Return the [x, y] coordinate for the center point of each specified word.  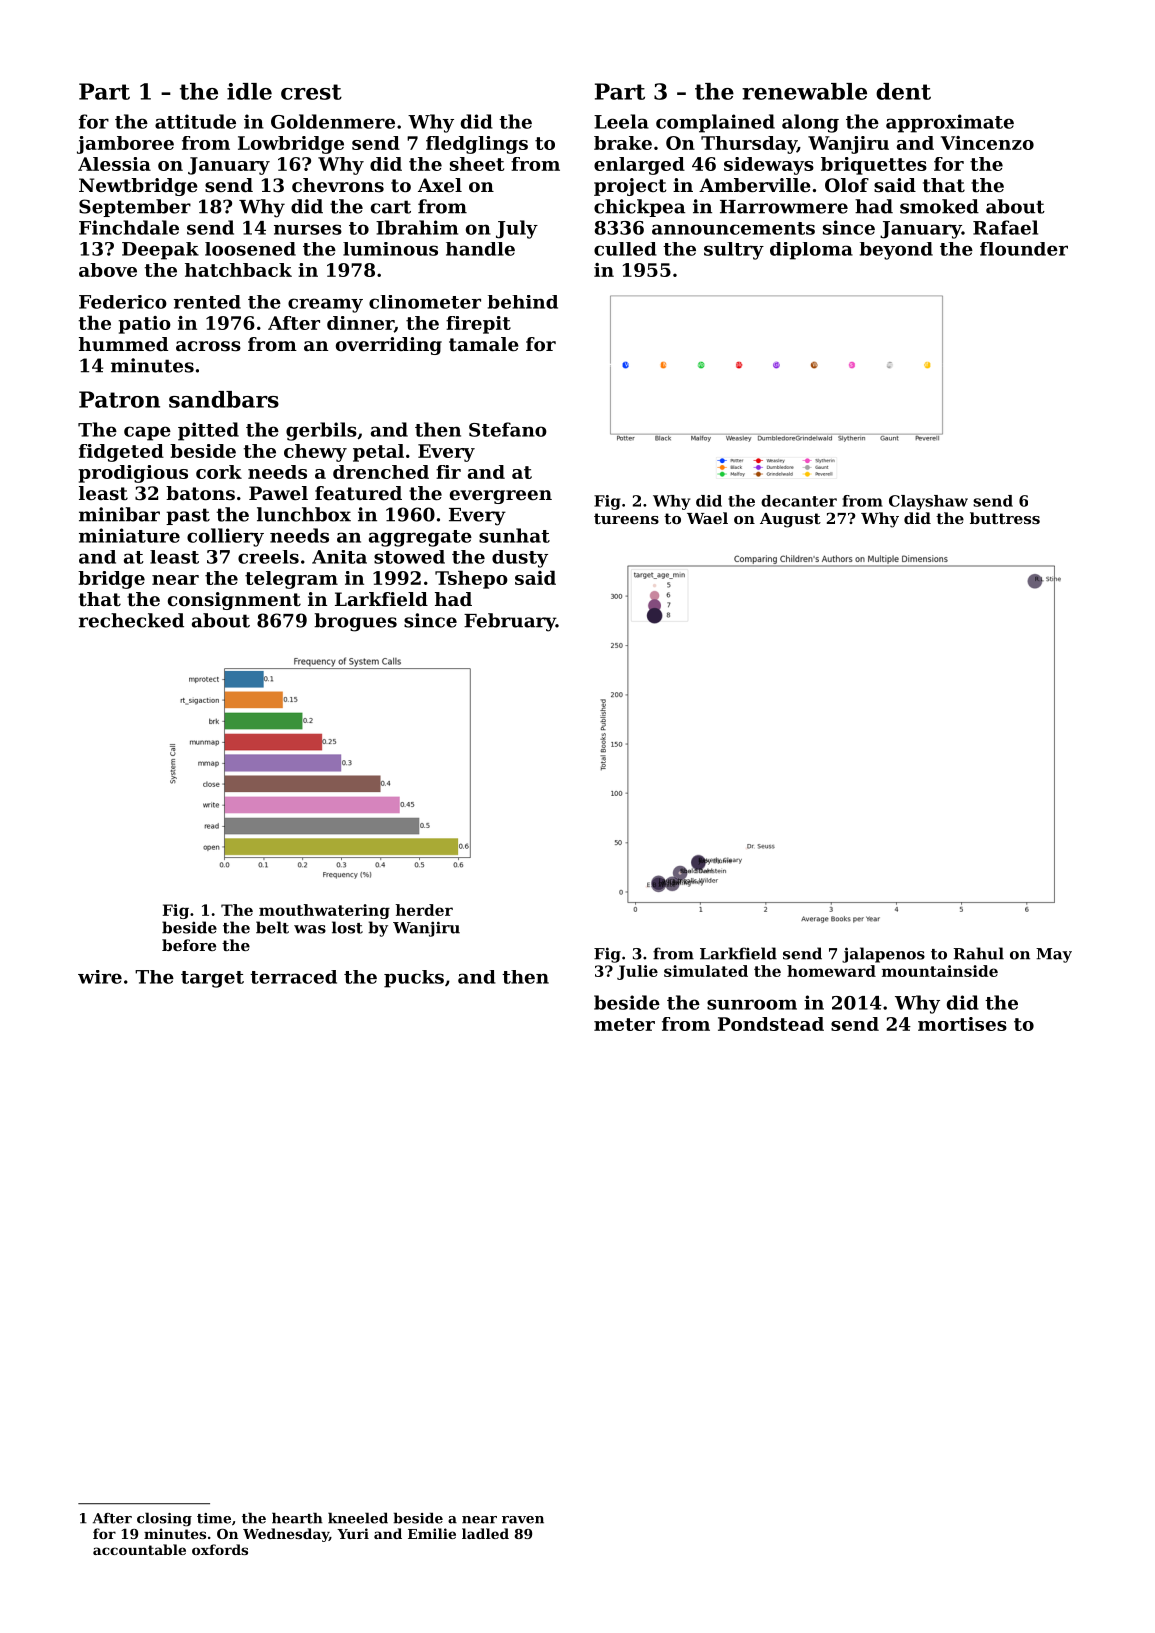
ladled [485, 1533]
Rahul [978, 953]
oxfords [220, 1549]
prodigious [133, 474]
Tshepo [471, 579]
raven [523, 1520]
